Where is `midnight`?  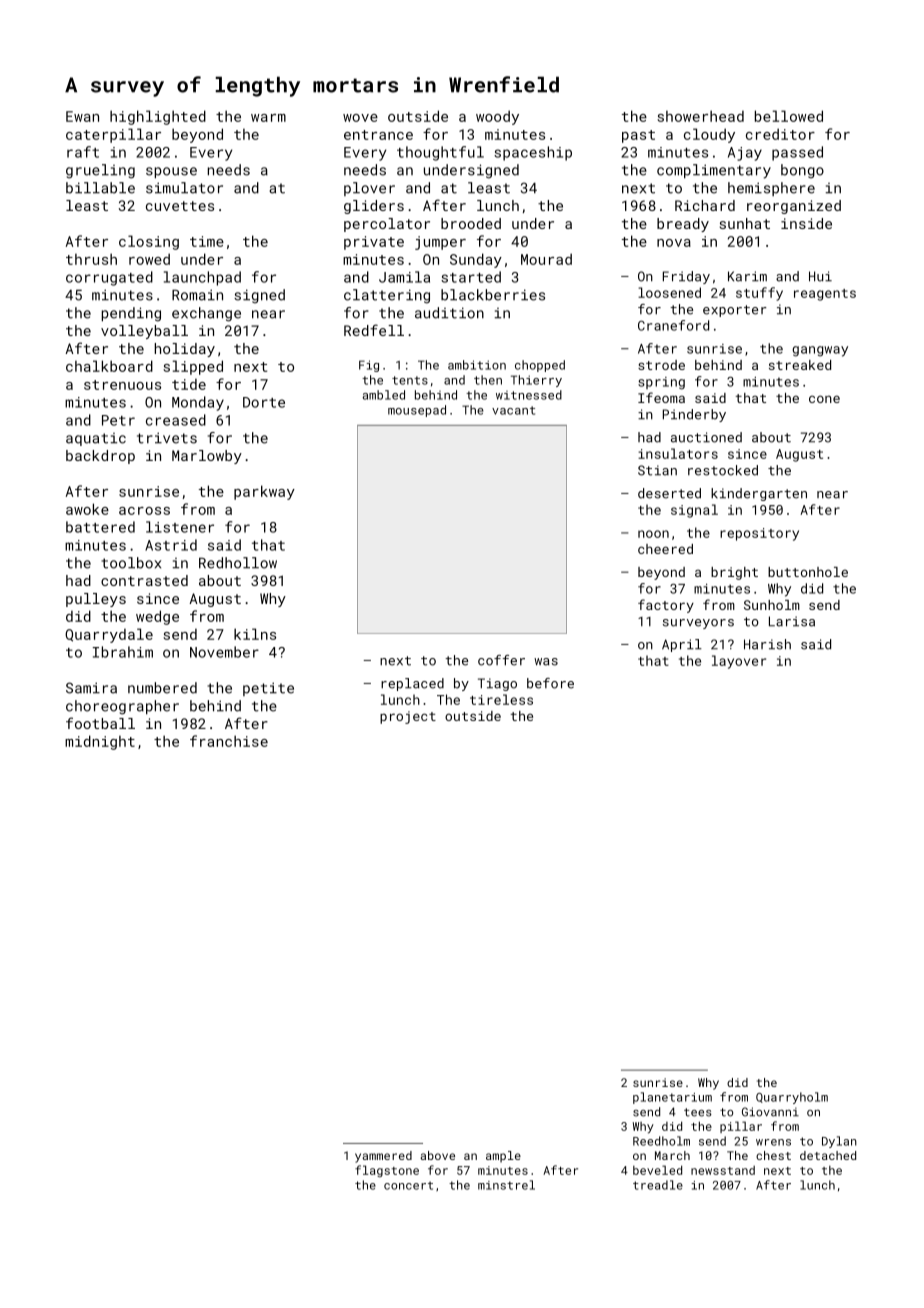
midnight is located at coordinates (100, 742).
